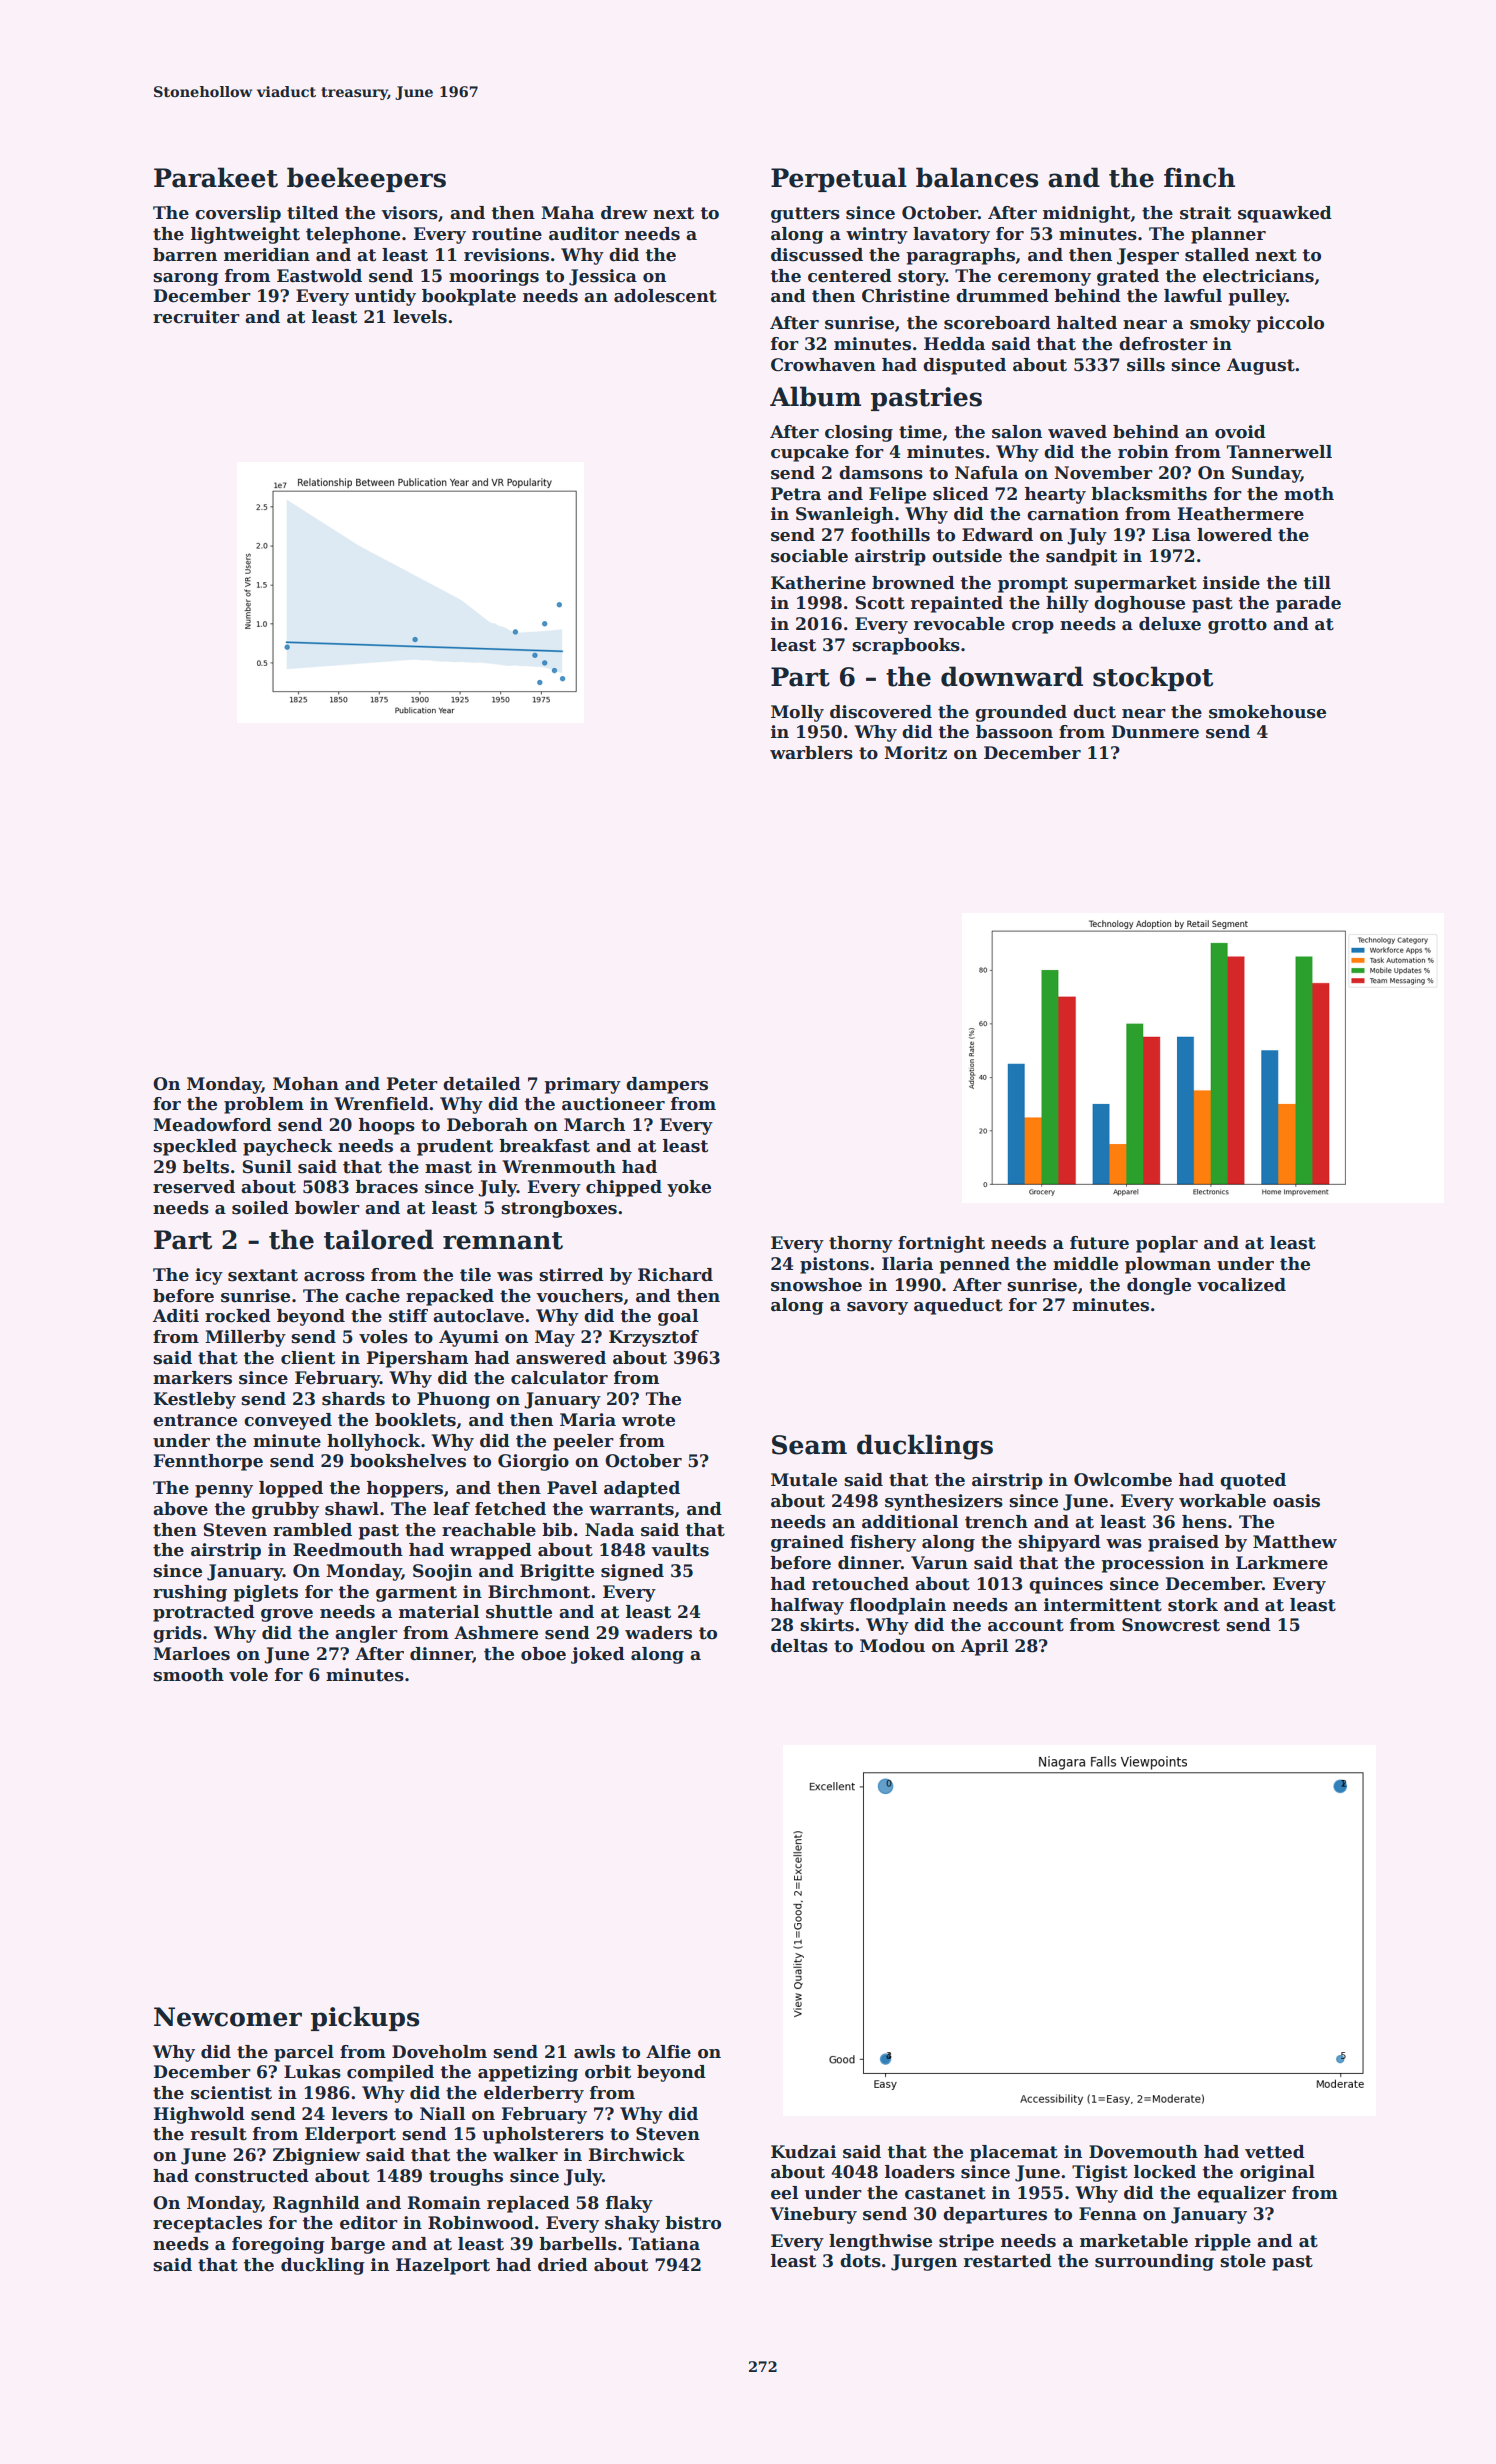  I want to click on deltas, so click(799, 1646).
